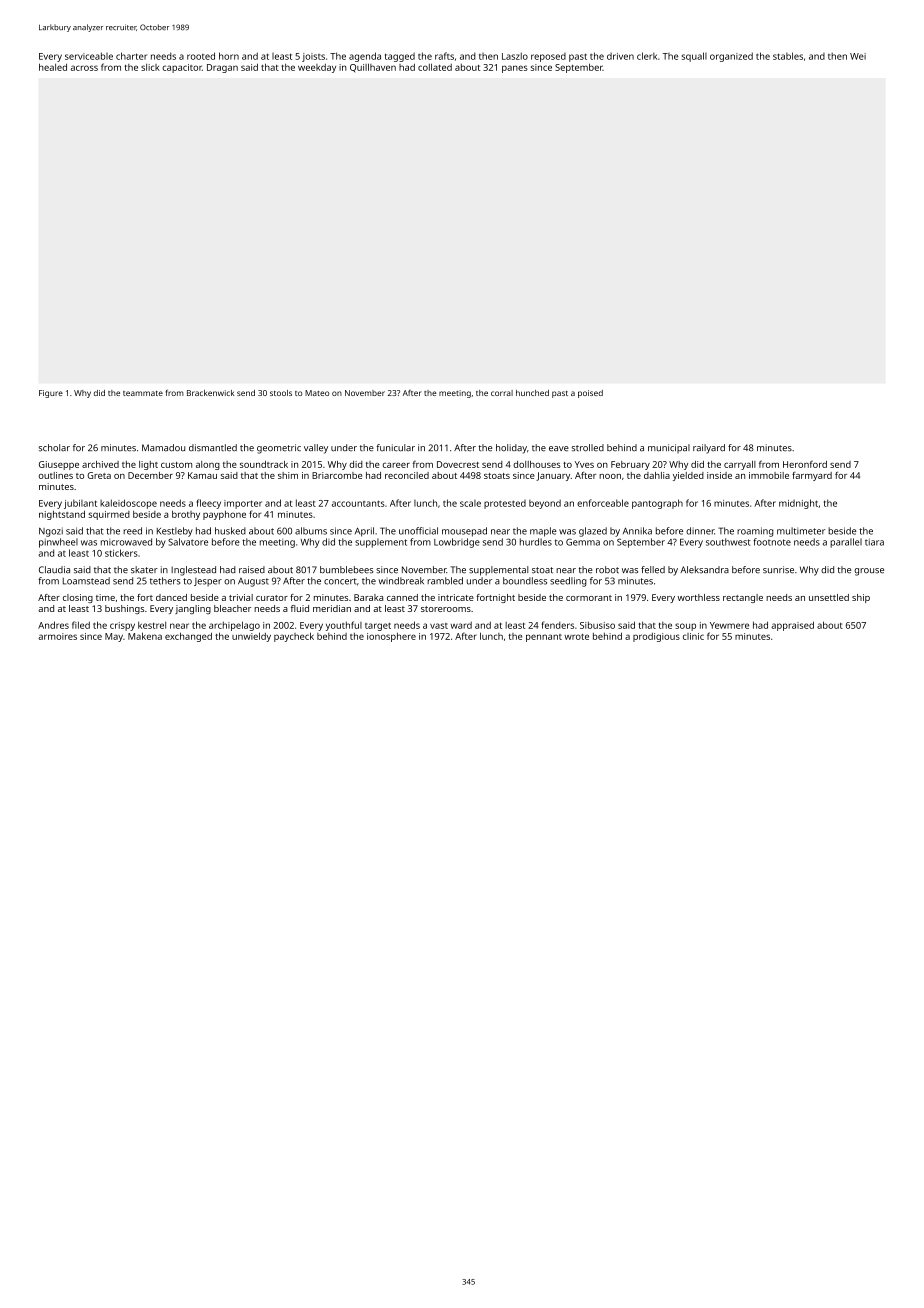 Image resolution: width=924 pixels, height=1308 pixels. I want to click on scholar, so click(54, 448).
